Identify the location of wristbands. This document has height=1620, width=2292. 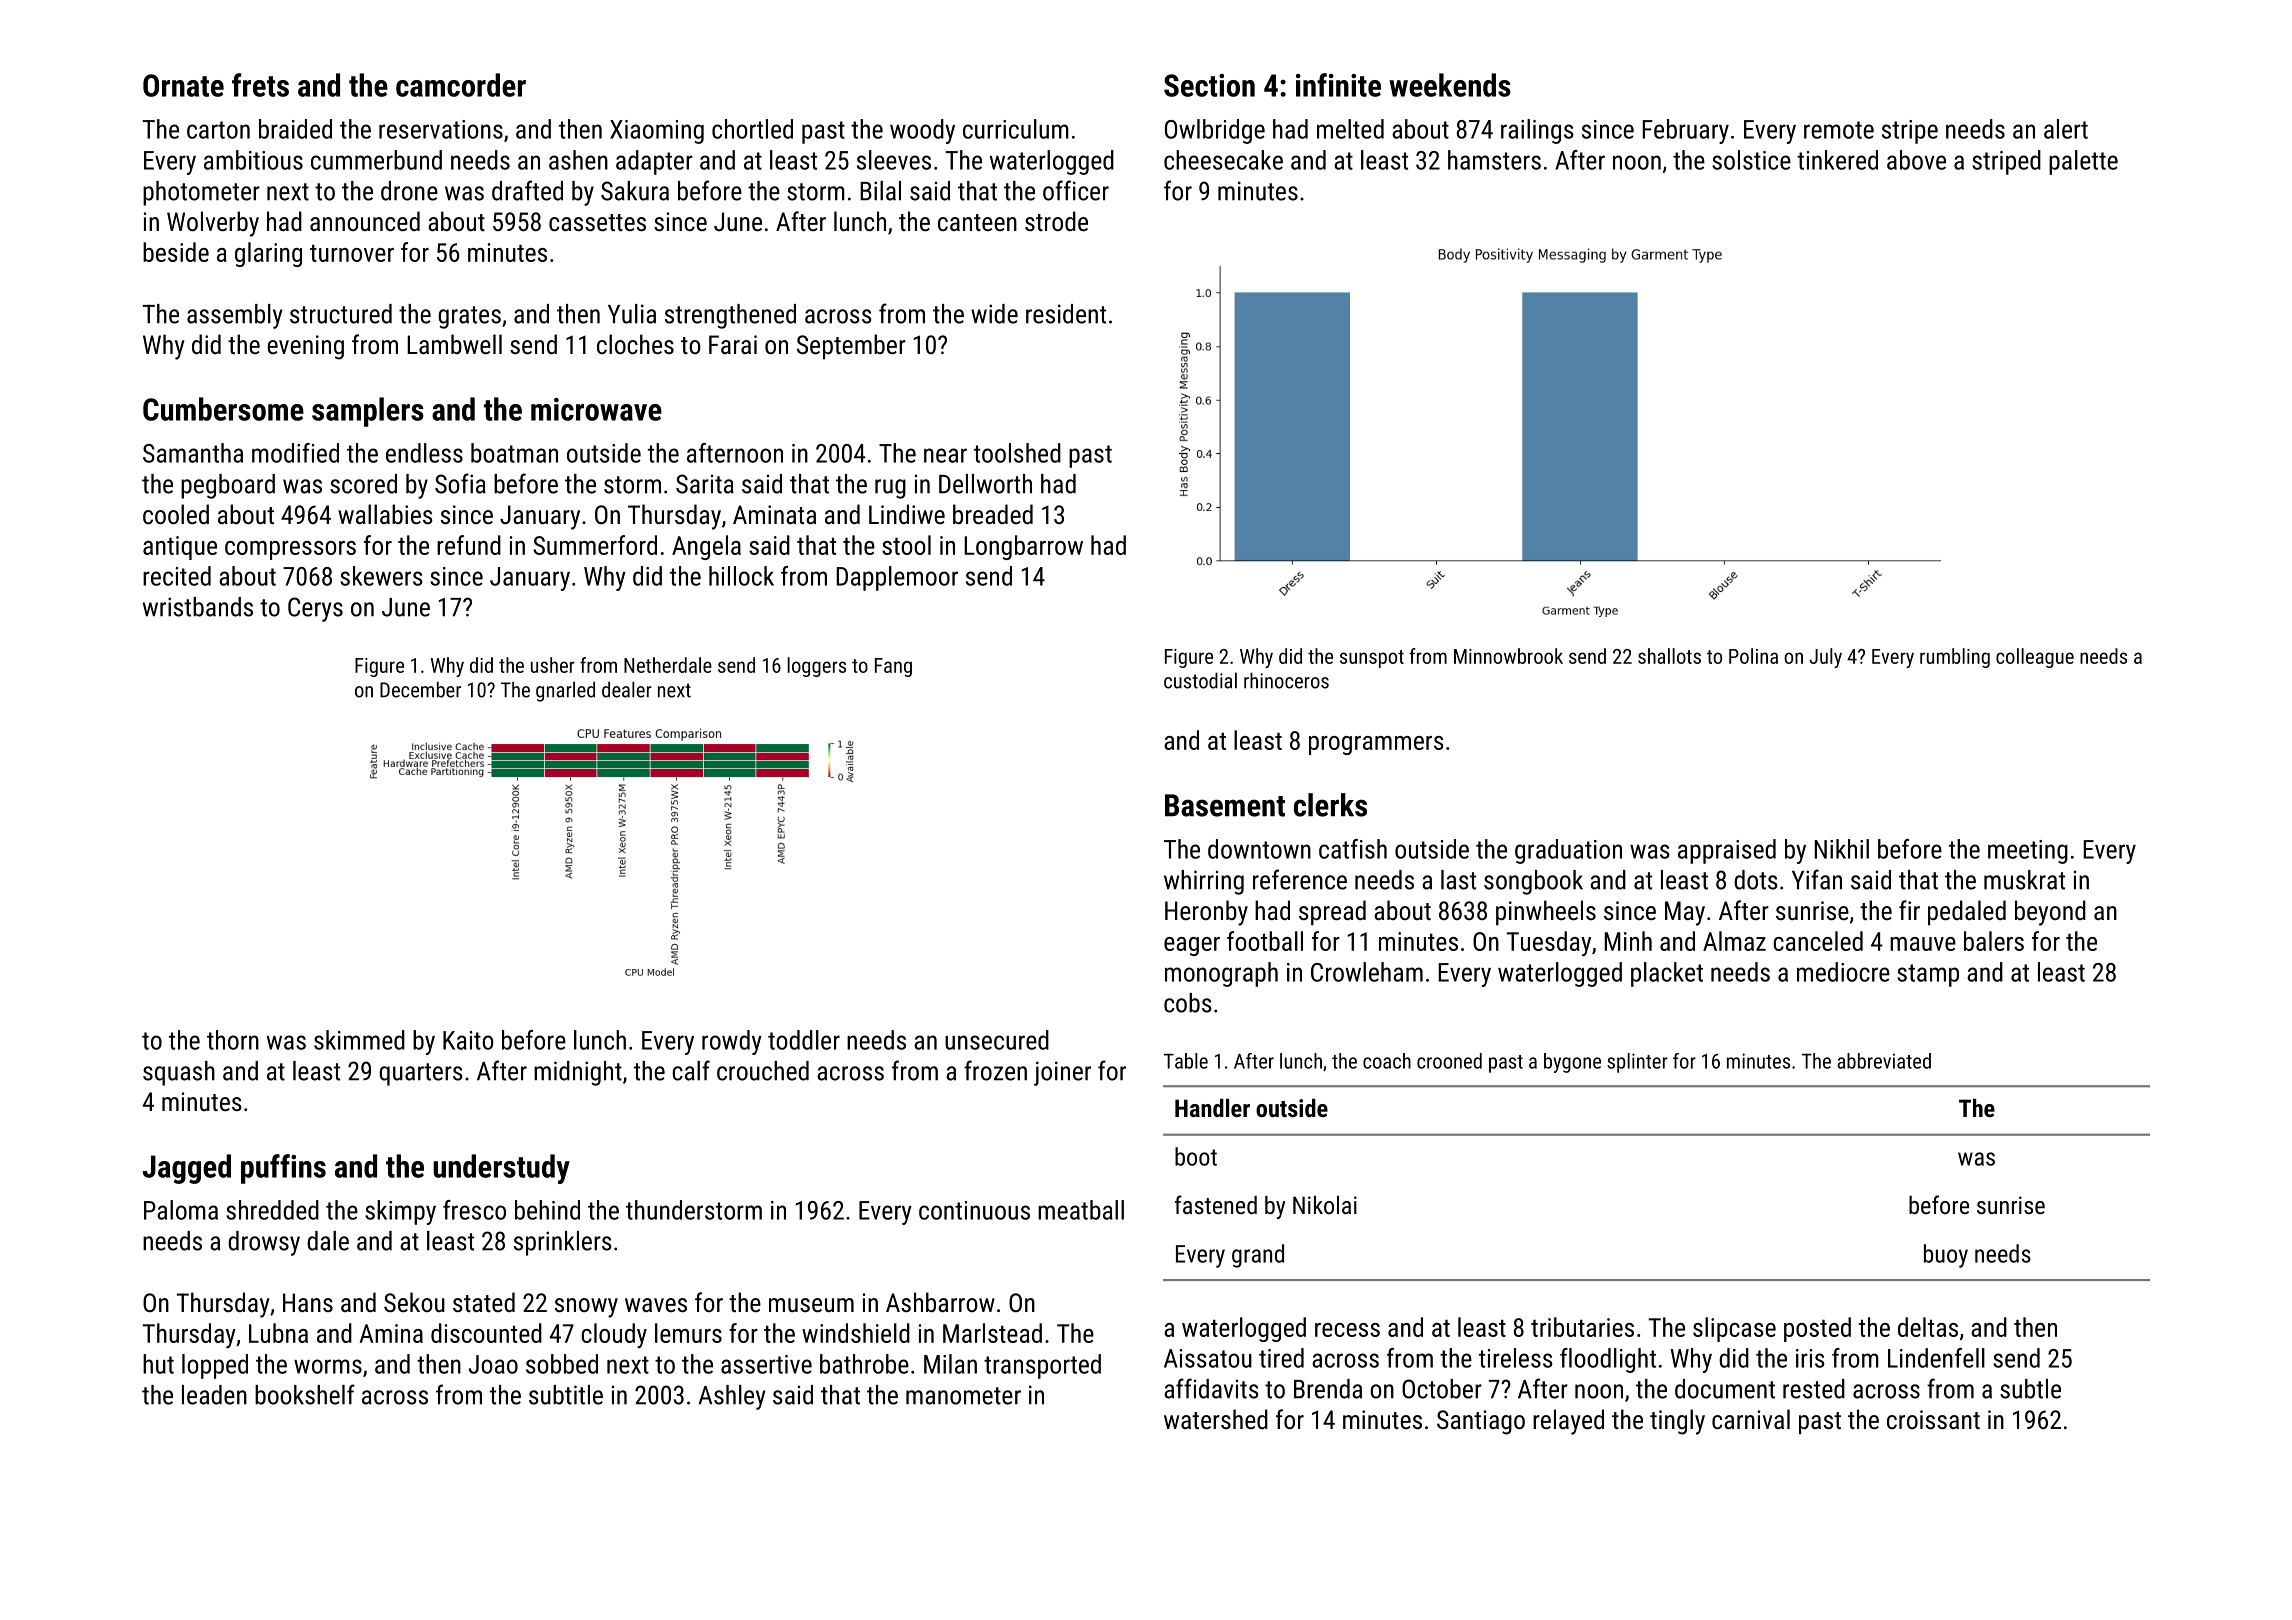
(198, 607).
